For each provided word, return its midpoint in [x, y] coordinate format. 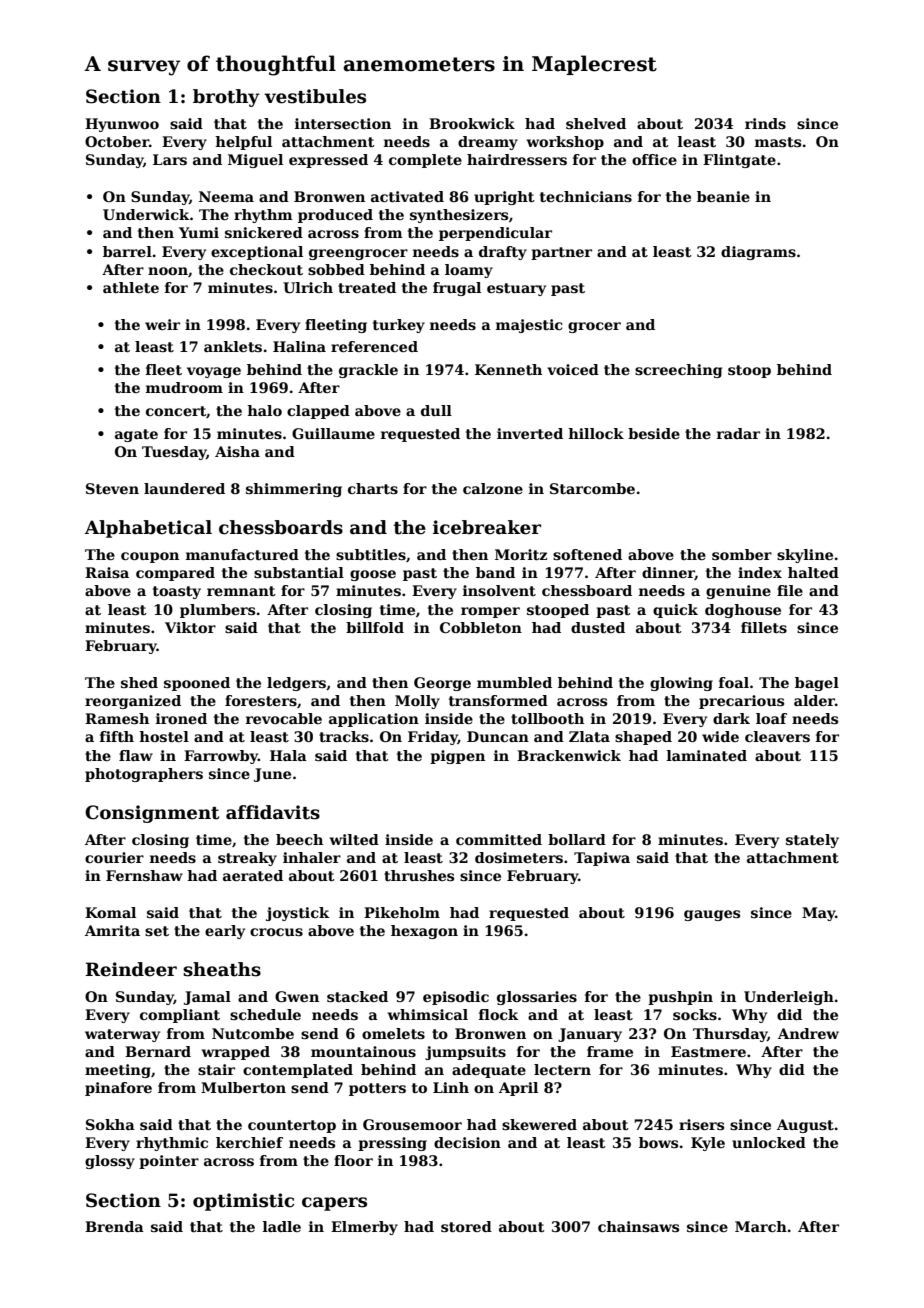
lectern [562, 1069]
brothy [226, 98]
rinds [765, 123]
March [761, 1226]
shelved [596, 123]
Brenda [114, 1226]
